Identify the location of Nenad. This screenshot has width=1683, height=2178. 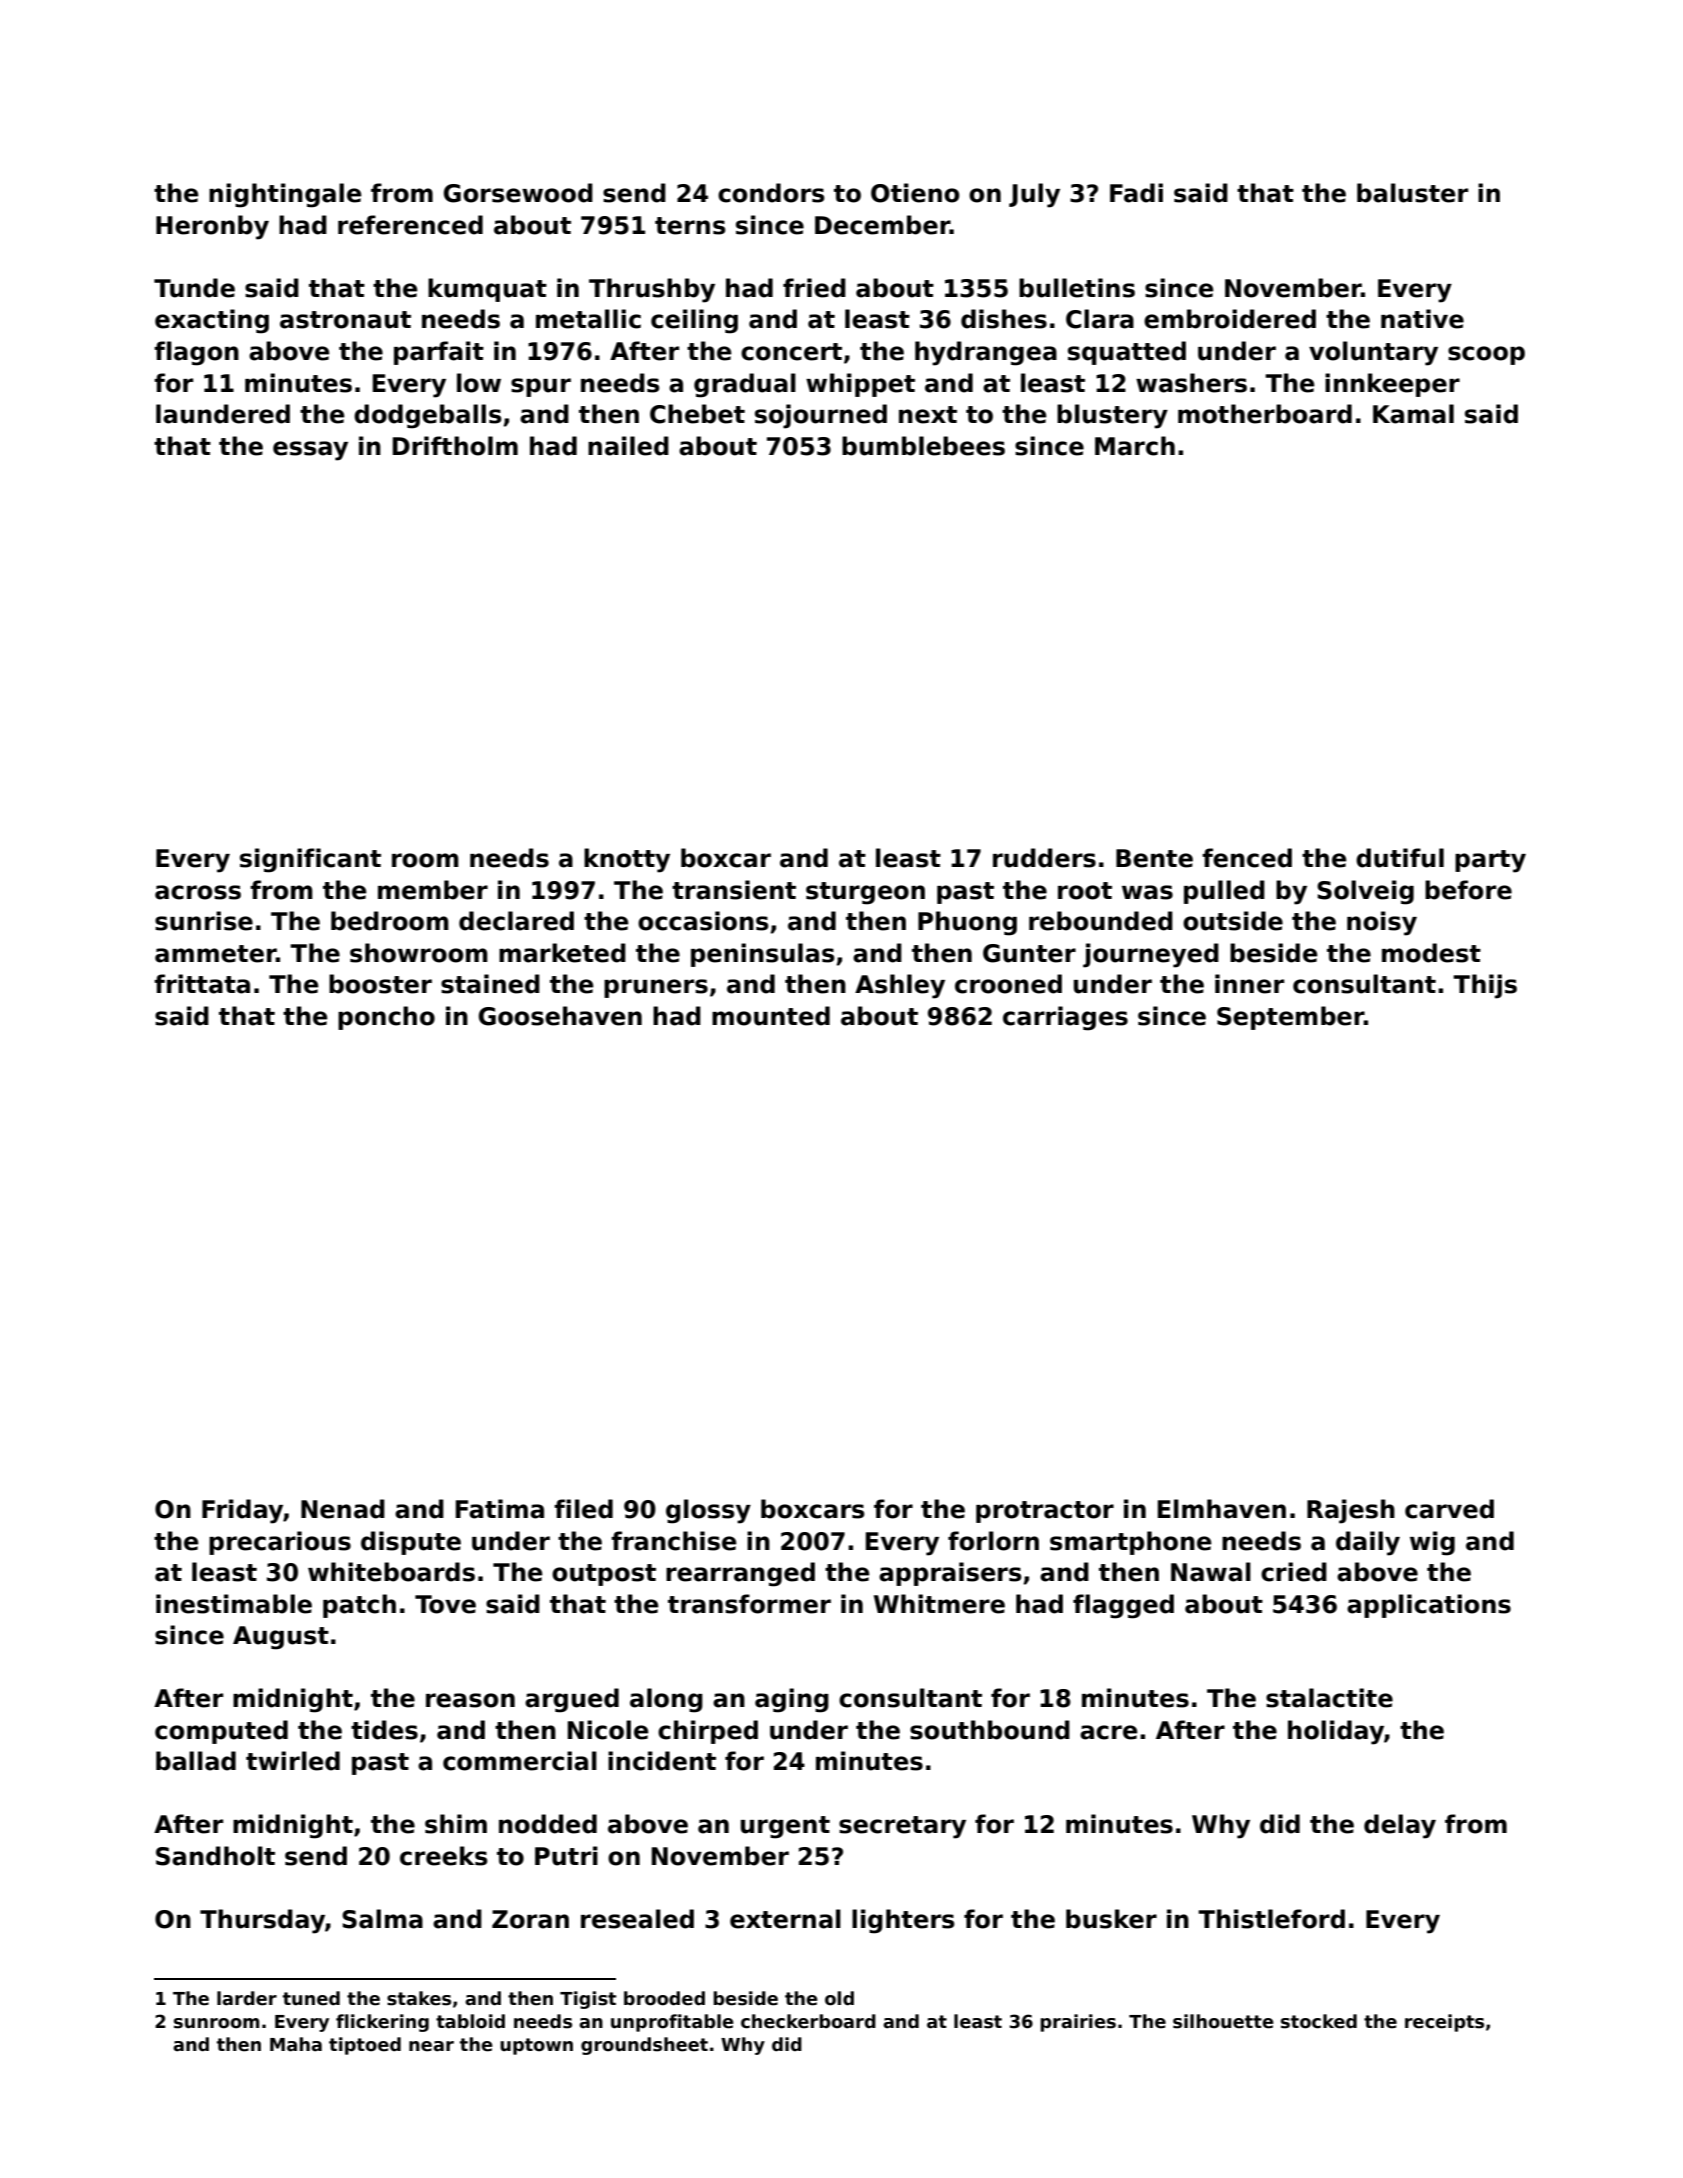
(343, 1509).
